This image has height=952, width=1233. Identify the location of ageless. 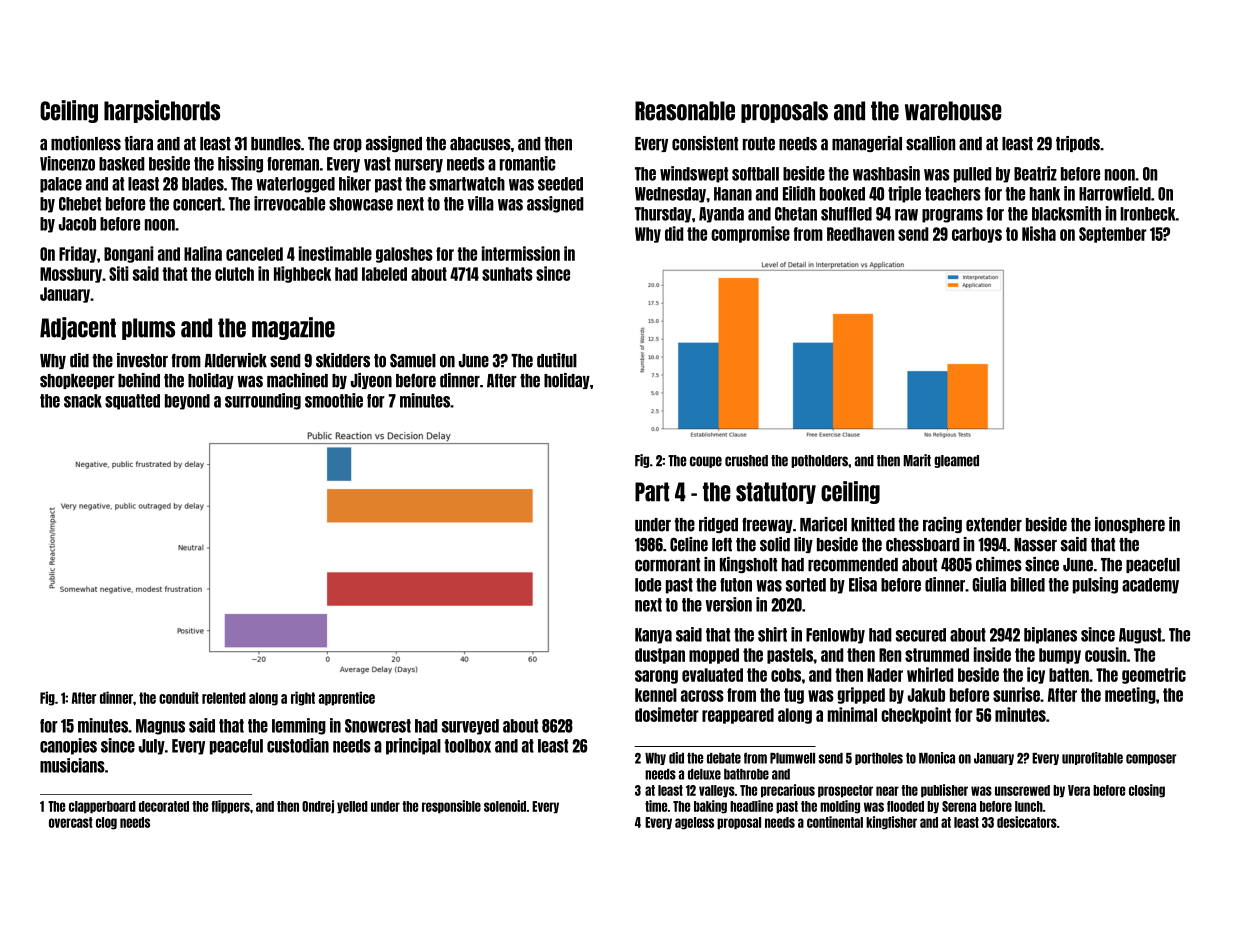
(694, 823).
